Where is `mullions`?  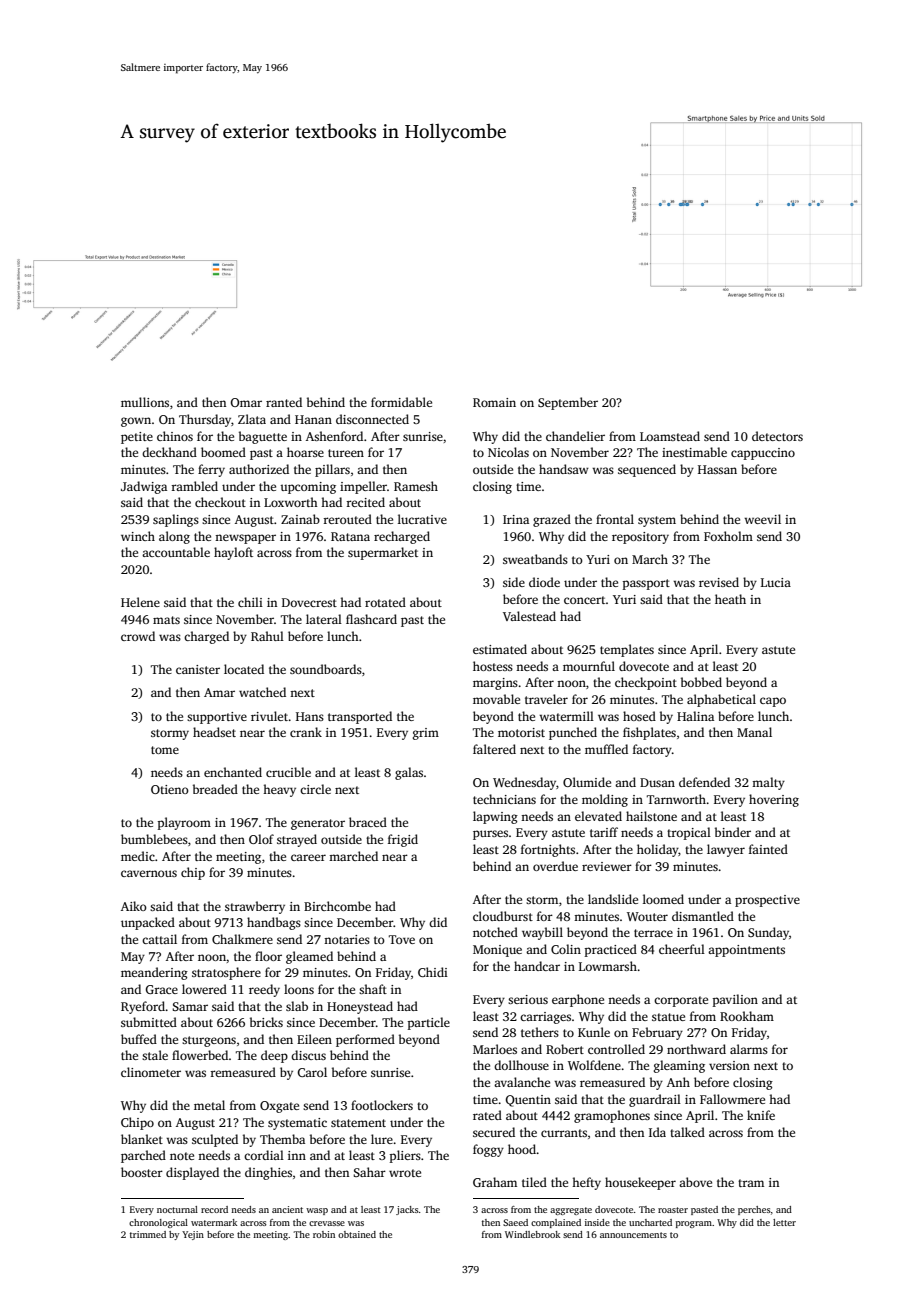 mullions is located at coordinates (145, 402).
